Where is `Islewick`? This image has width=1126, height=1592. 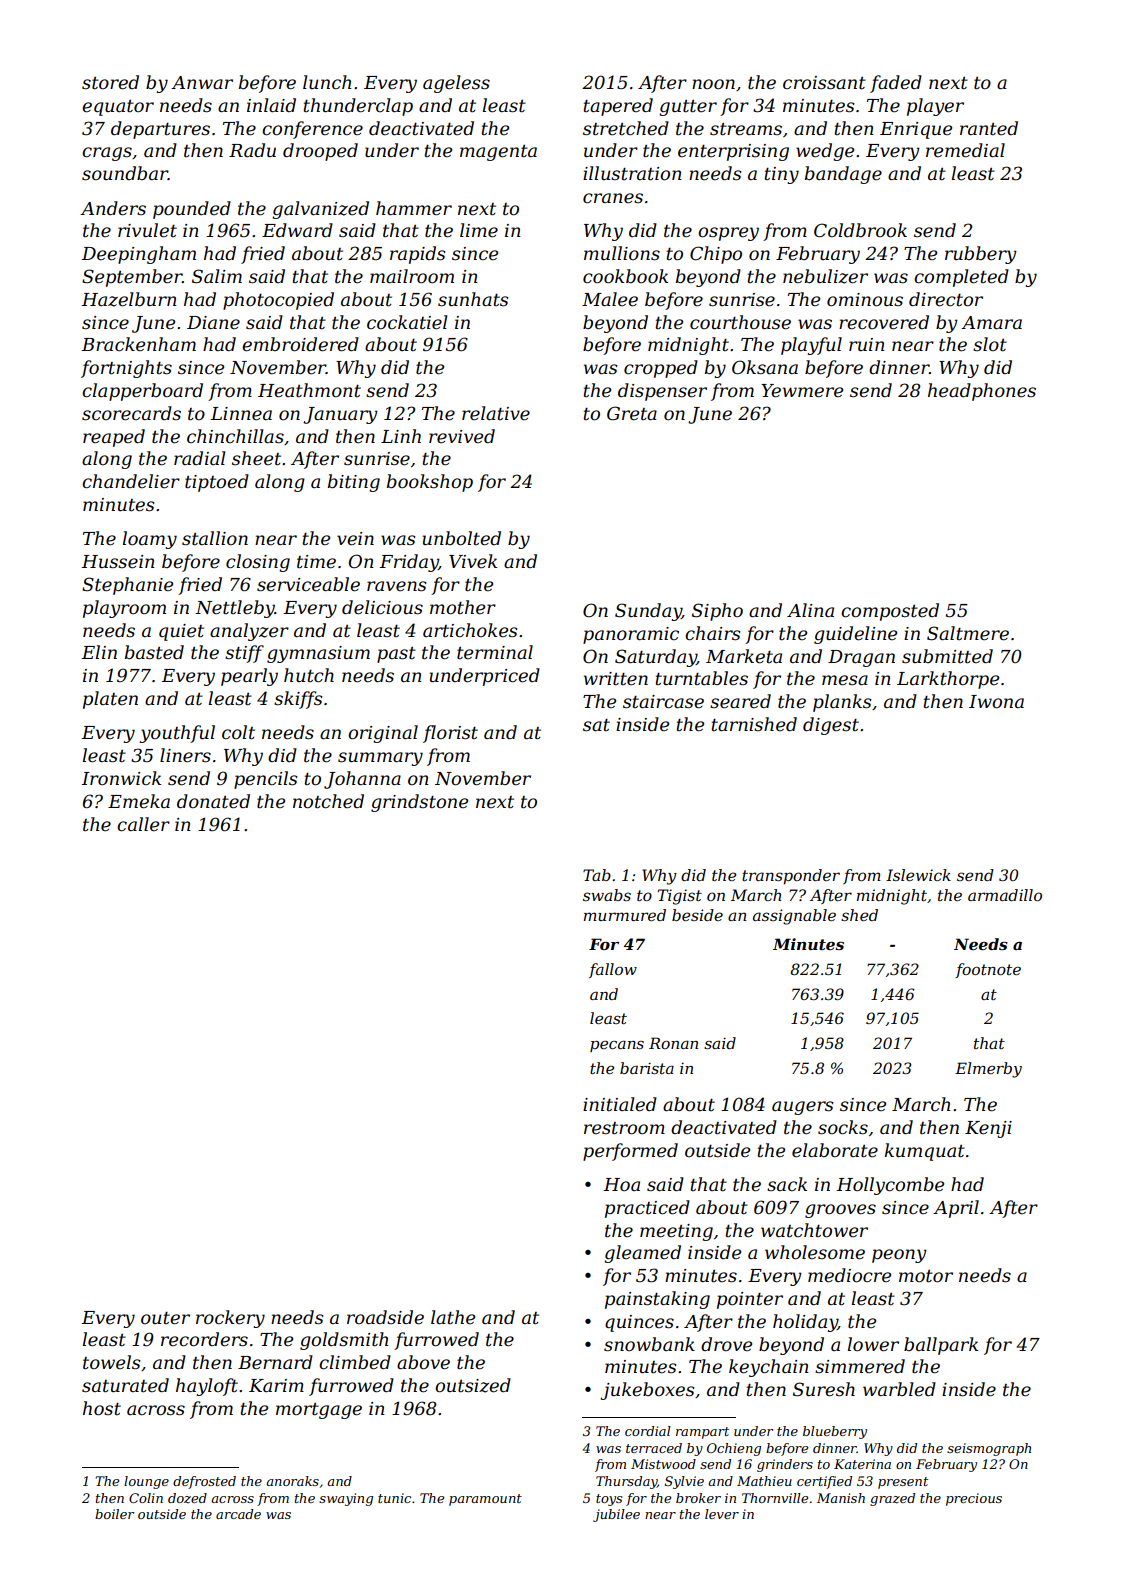
Islewick is located at coordinates (918, 875).
